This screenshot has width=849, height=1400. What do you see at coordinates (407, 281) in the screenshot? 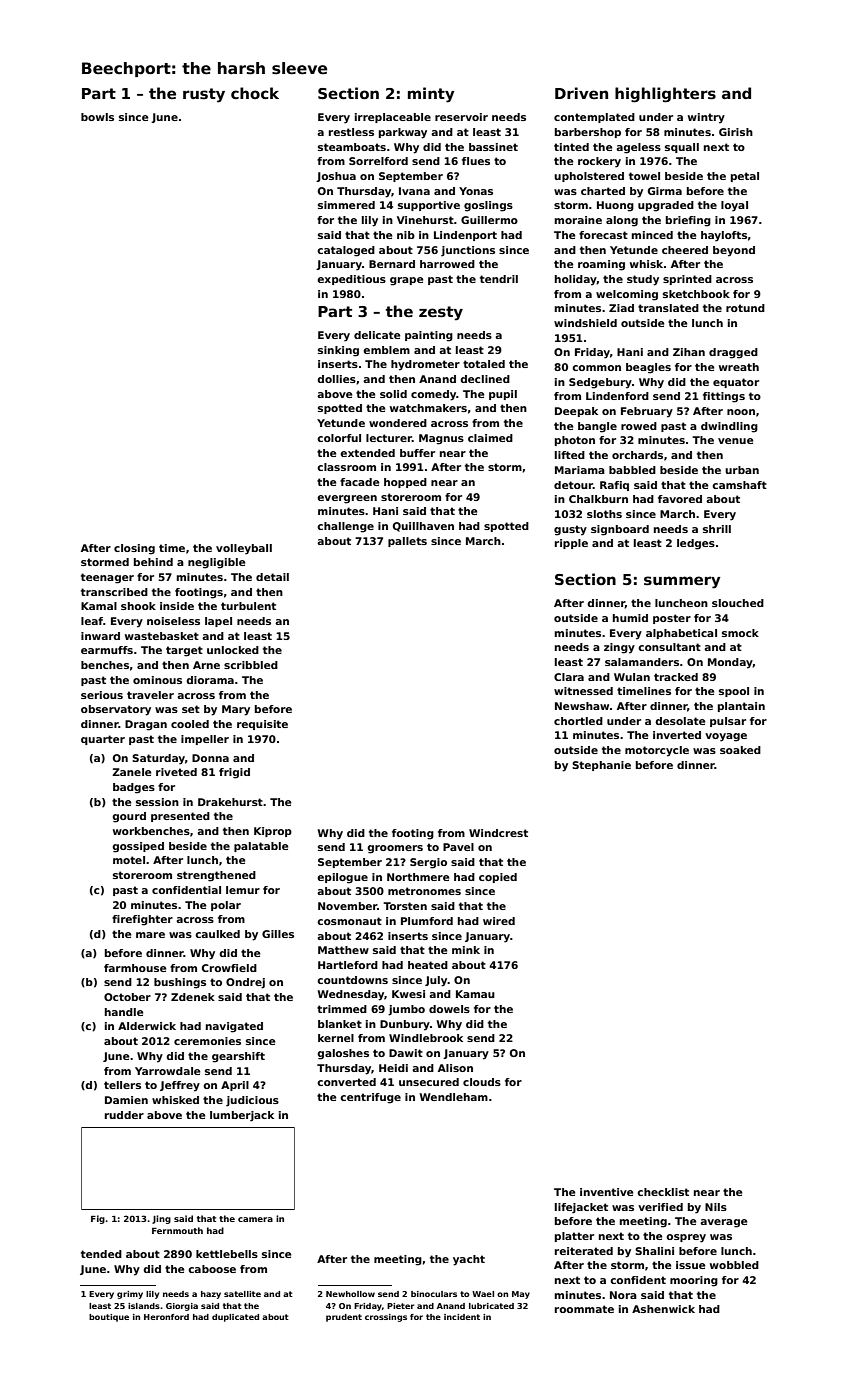
I see `grape` at bounding box center [407, 281].
